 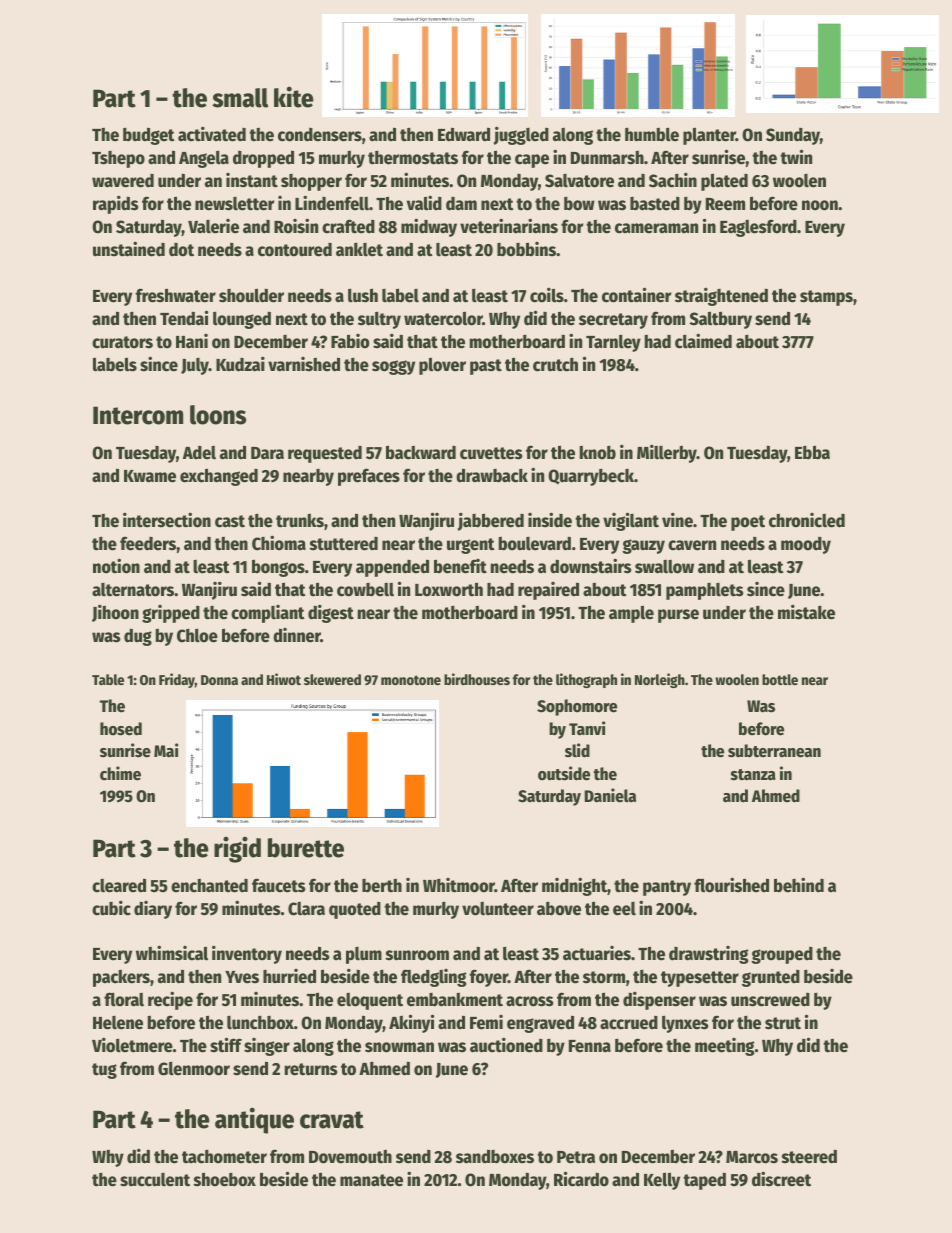 What do you see at coordinates (167, 520) in the document?
I see `intersection` at bounding box center [167, 520].
